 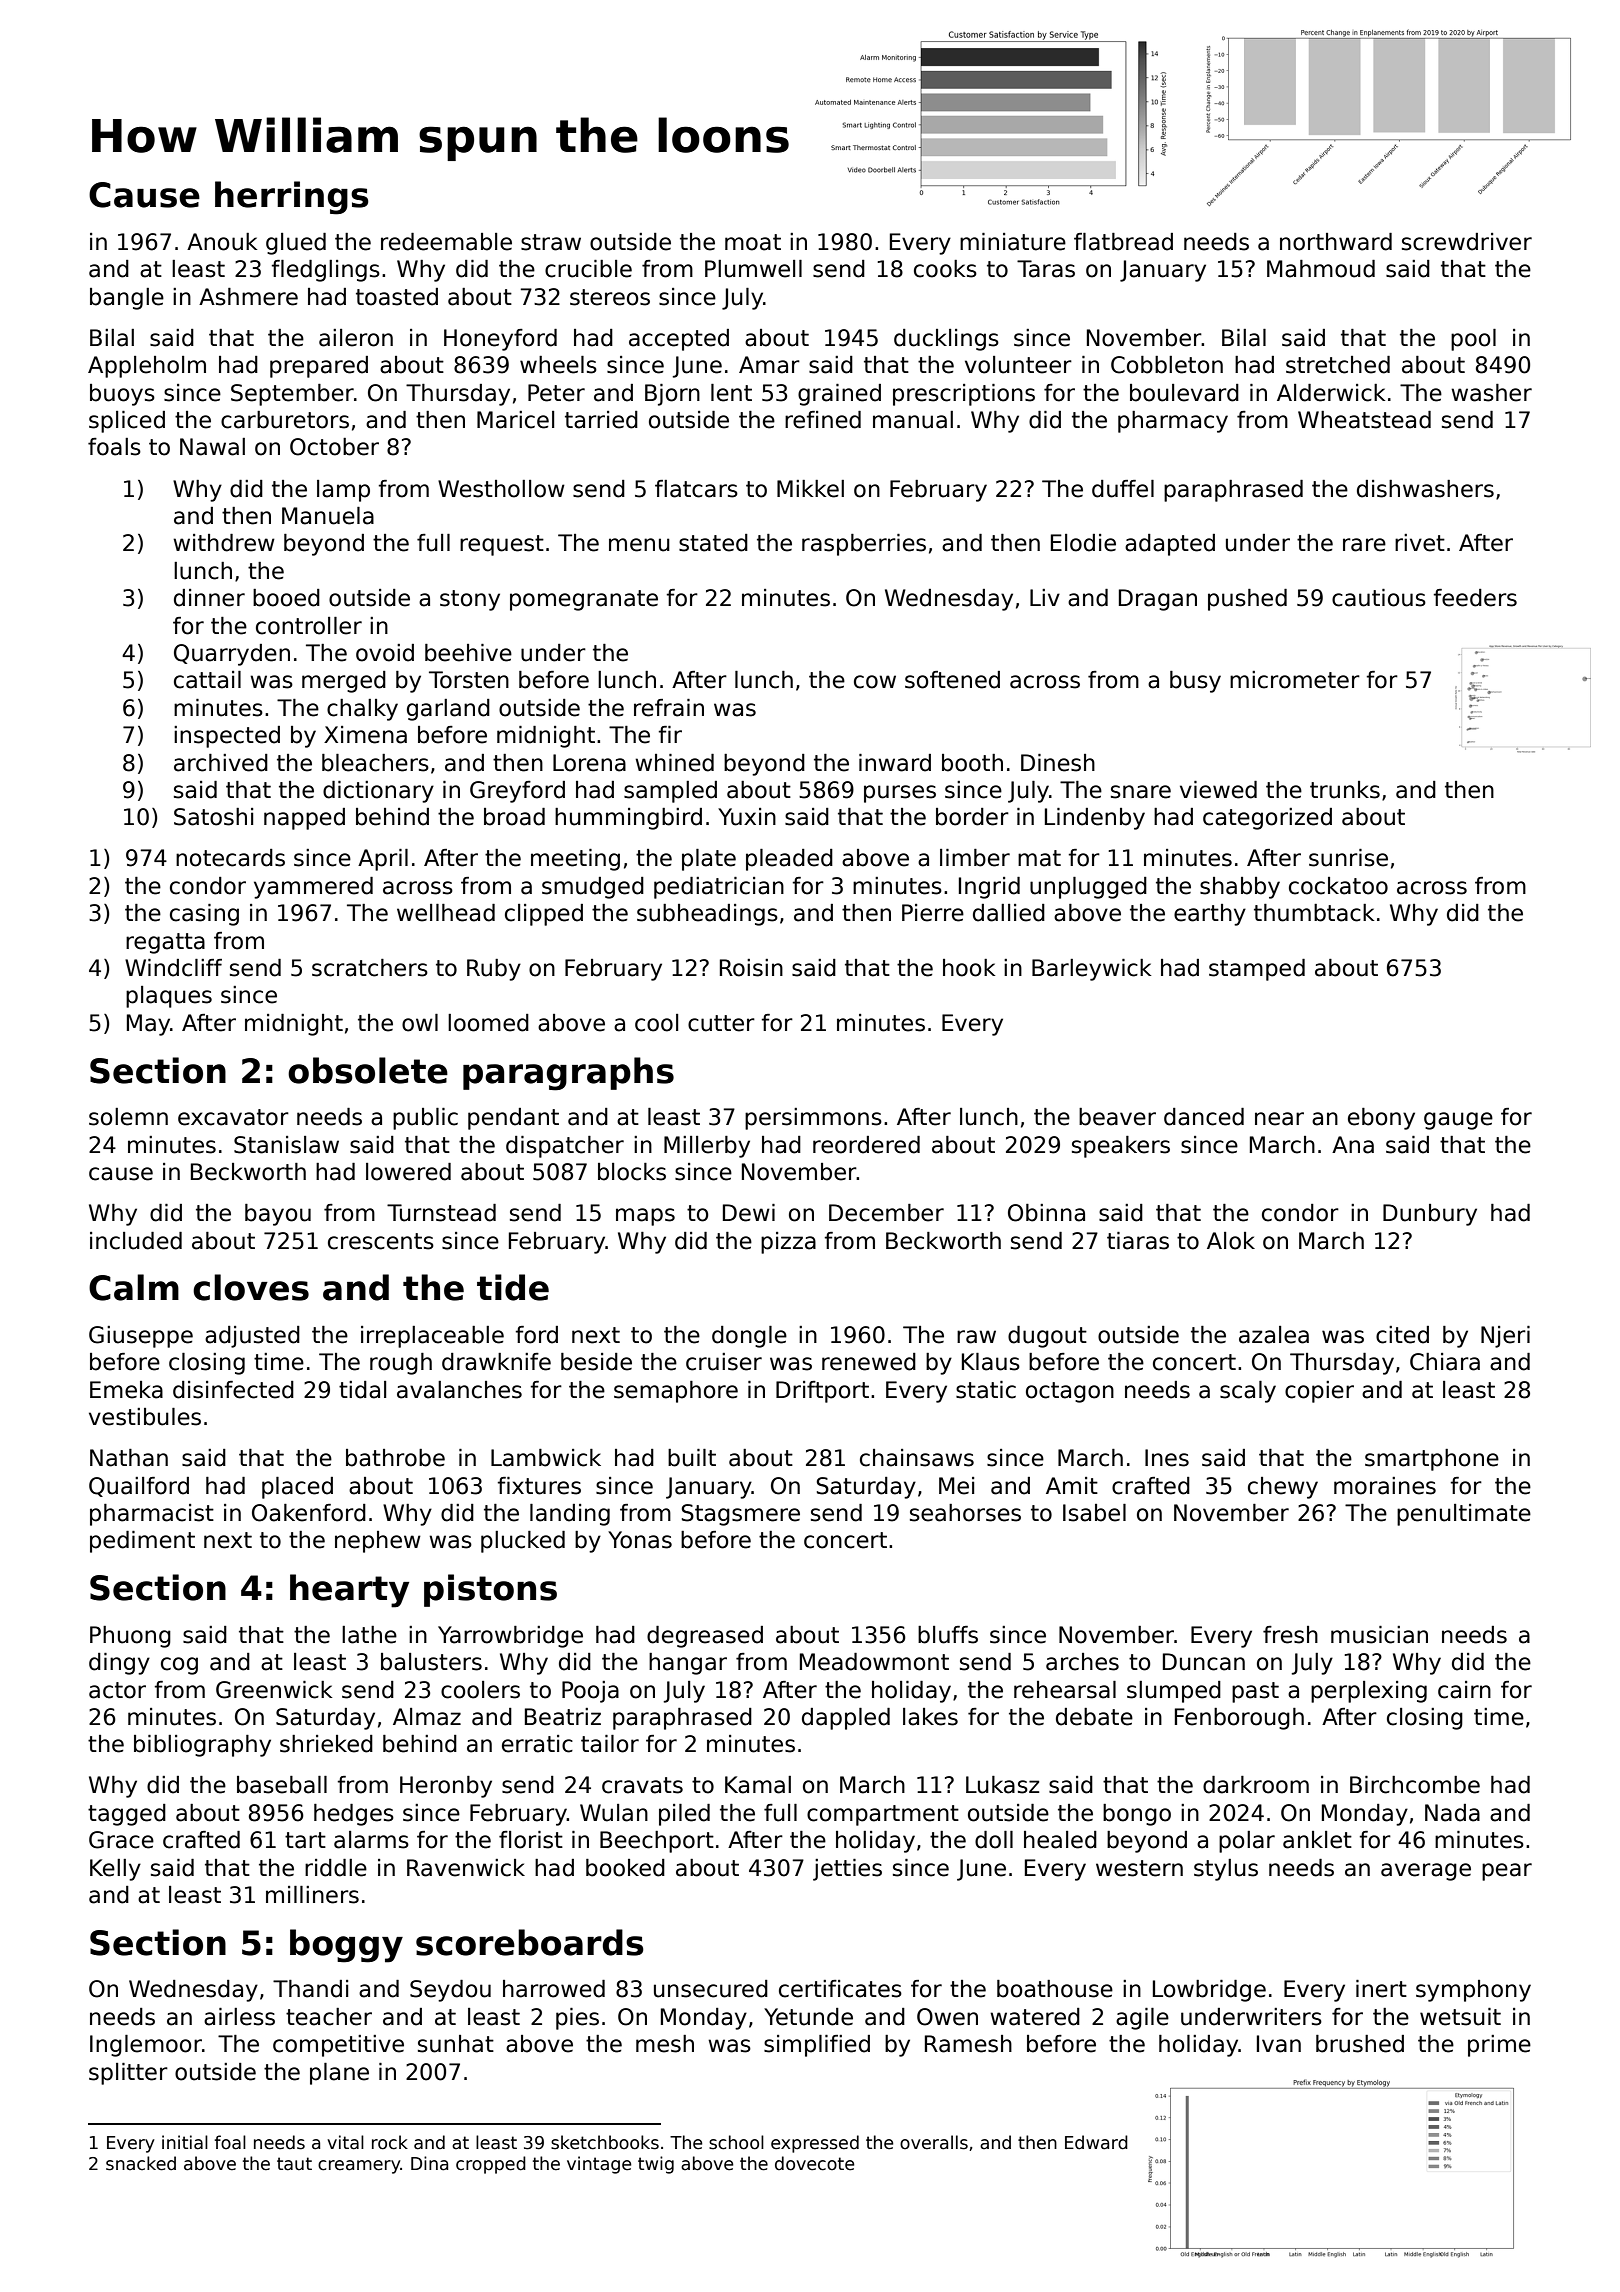 I want to click on beaver, so click(x=1117, y=1117).
